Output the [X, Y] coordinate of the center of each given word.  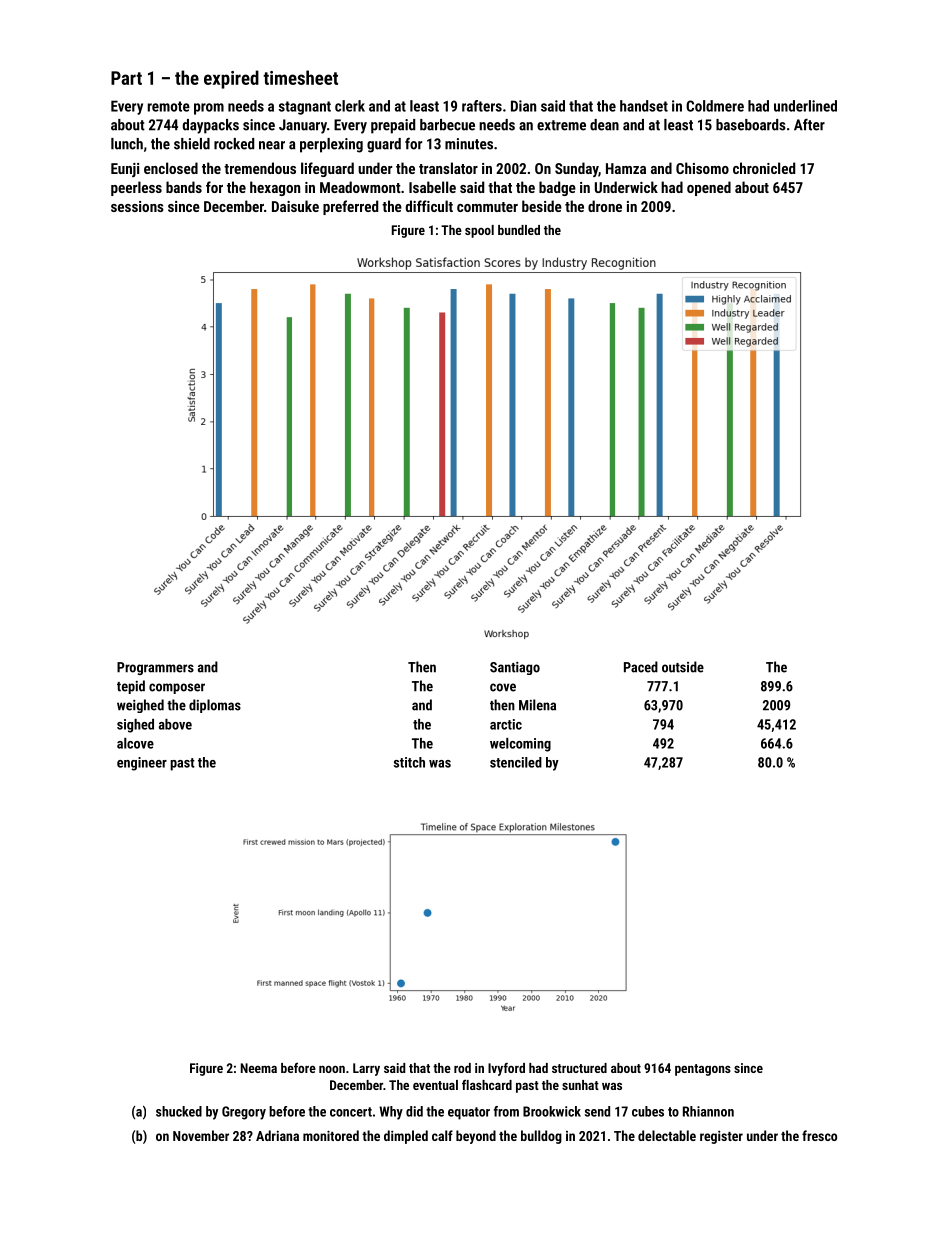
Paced [641, 667]
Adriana [277, 1135]
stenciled [516, 762]
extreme [561, 125]
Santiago [515, 668]
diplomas [215, 706]
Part [126, 78]
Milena [537, 705]
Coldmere [715, 106]
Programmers [155, 668]
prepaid [393, 126]
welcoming [520, 745]
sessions [137, 206]
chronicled [764, 168]
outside [683, 667]
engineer [142, 764]
